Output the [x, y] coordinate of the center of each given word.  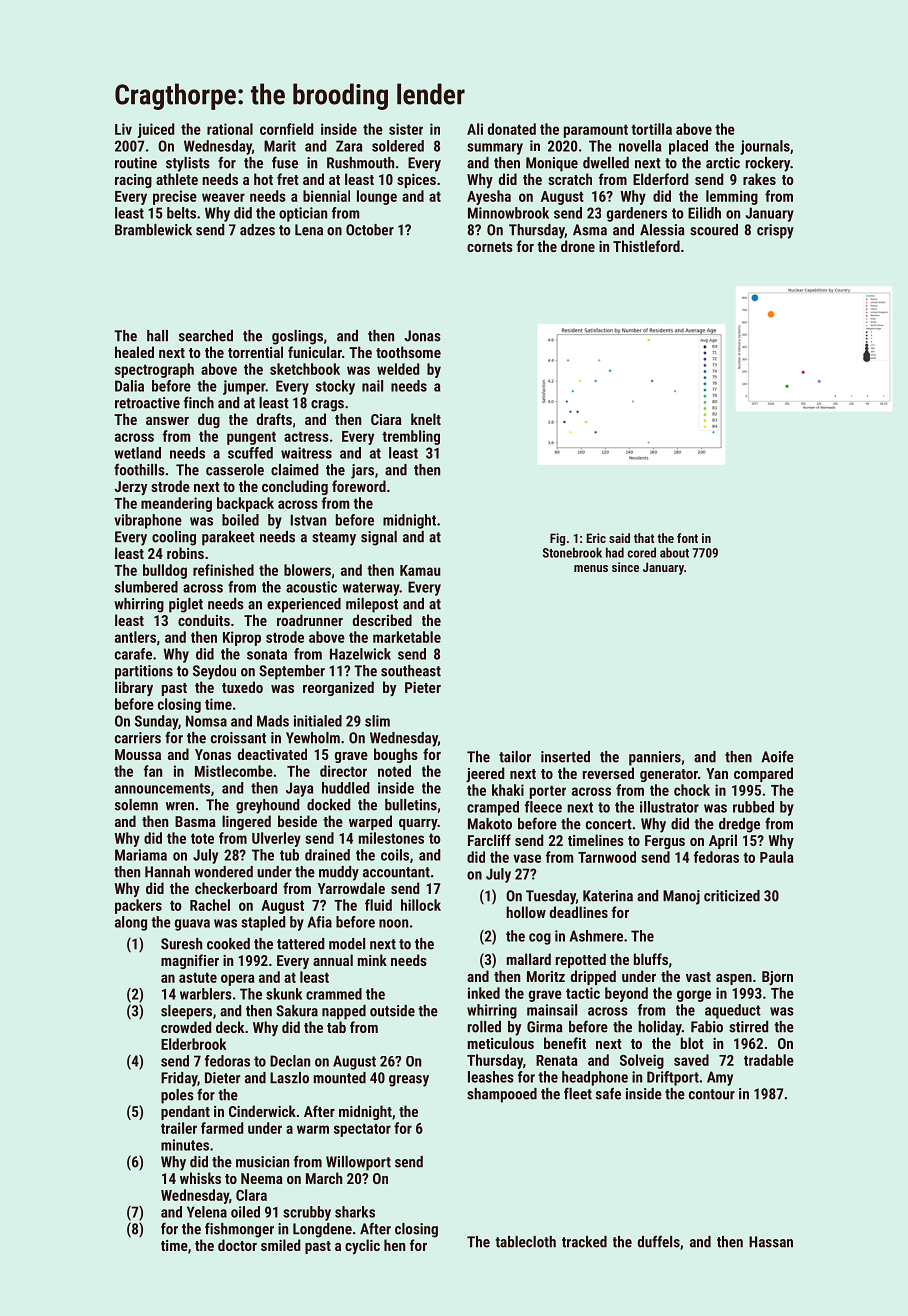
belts [181, 213]
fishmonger [239, 1230]
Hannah [167, 872]
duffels [659, 1241]
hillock [421, 905]
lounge [377, 197]
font [687, 538]
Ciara [386, 419]
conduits [204, 620]
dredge [739, 825]
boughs [396, 755]
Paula [777, 857]
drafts [274, 419]
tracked [584, 1242]
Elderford [660, 179]
